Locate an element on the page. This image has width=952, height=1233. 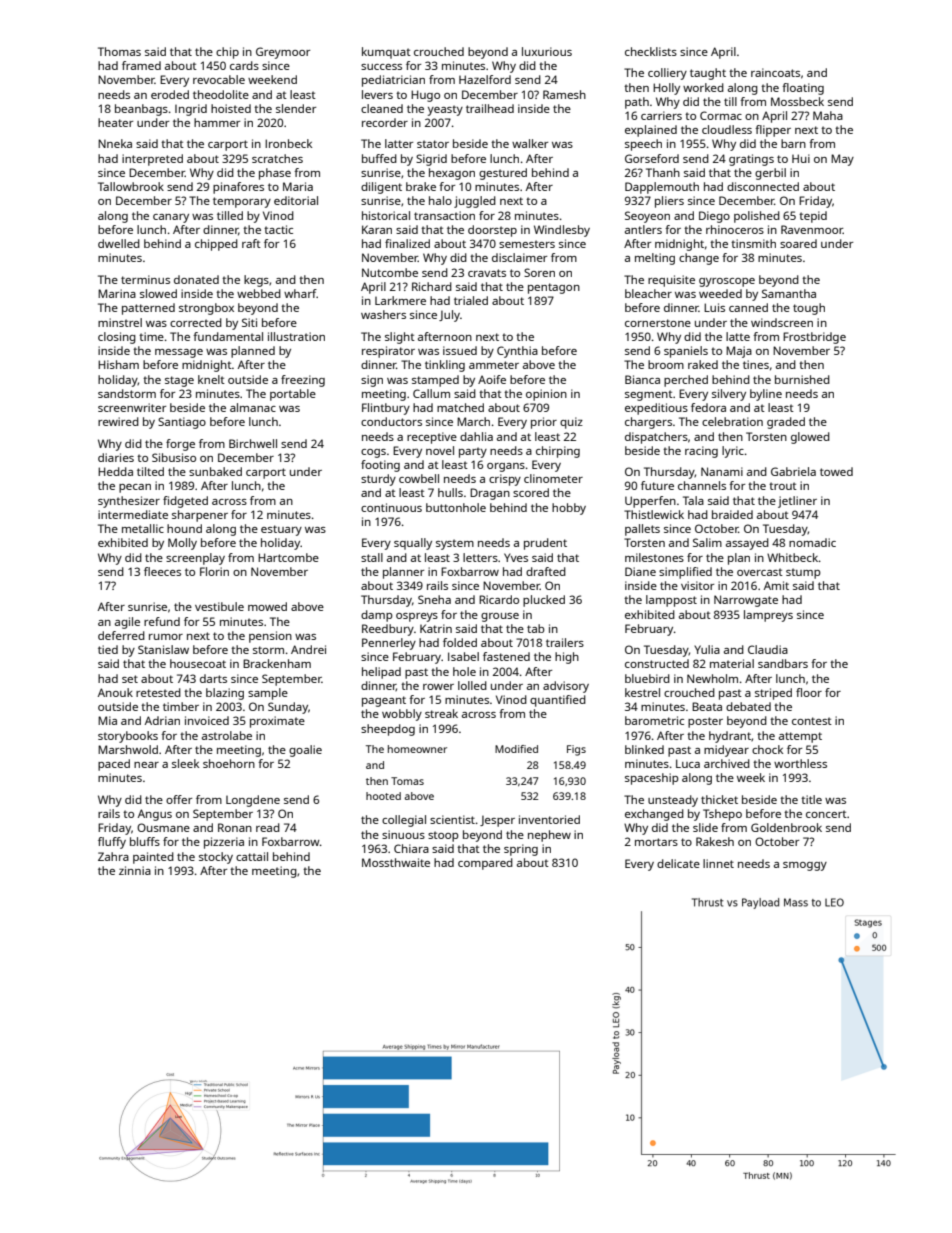
plucked is located at coordinates (544, 601).
